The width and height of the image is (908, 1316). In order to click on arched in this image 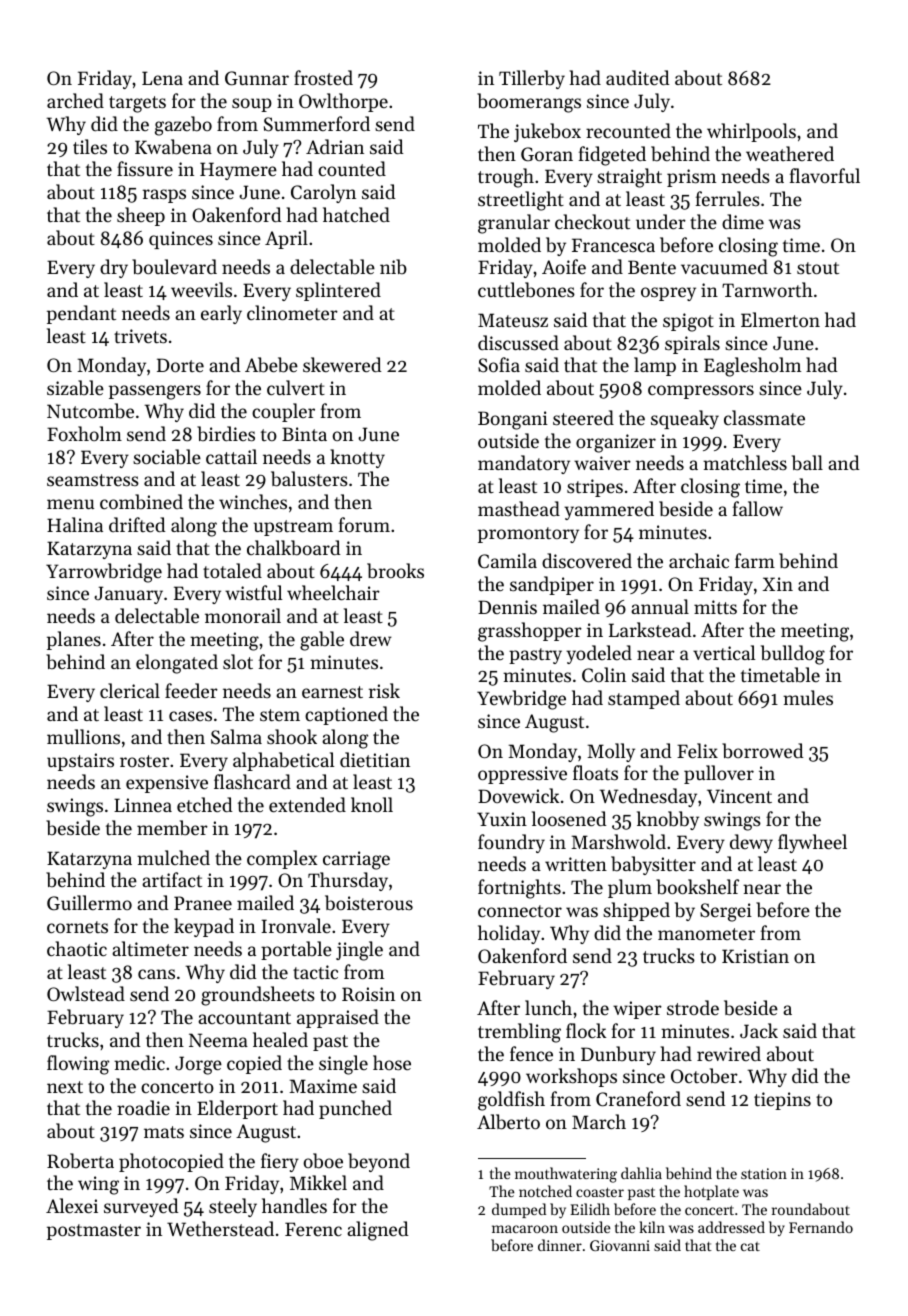, I will do `click(75, 100)`.
